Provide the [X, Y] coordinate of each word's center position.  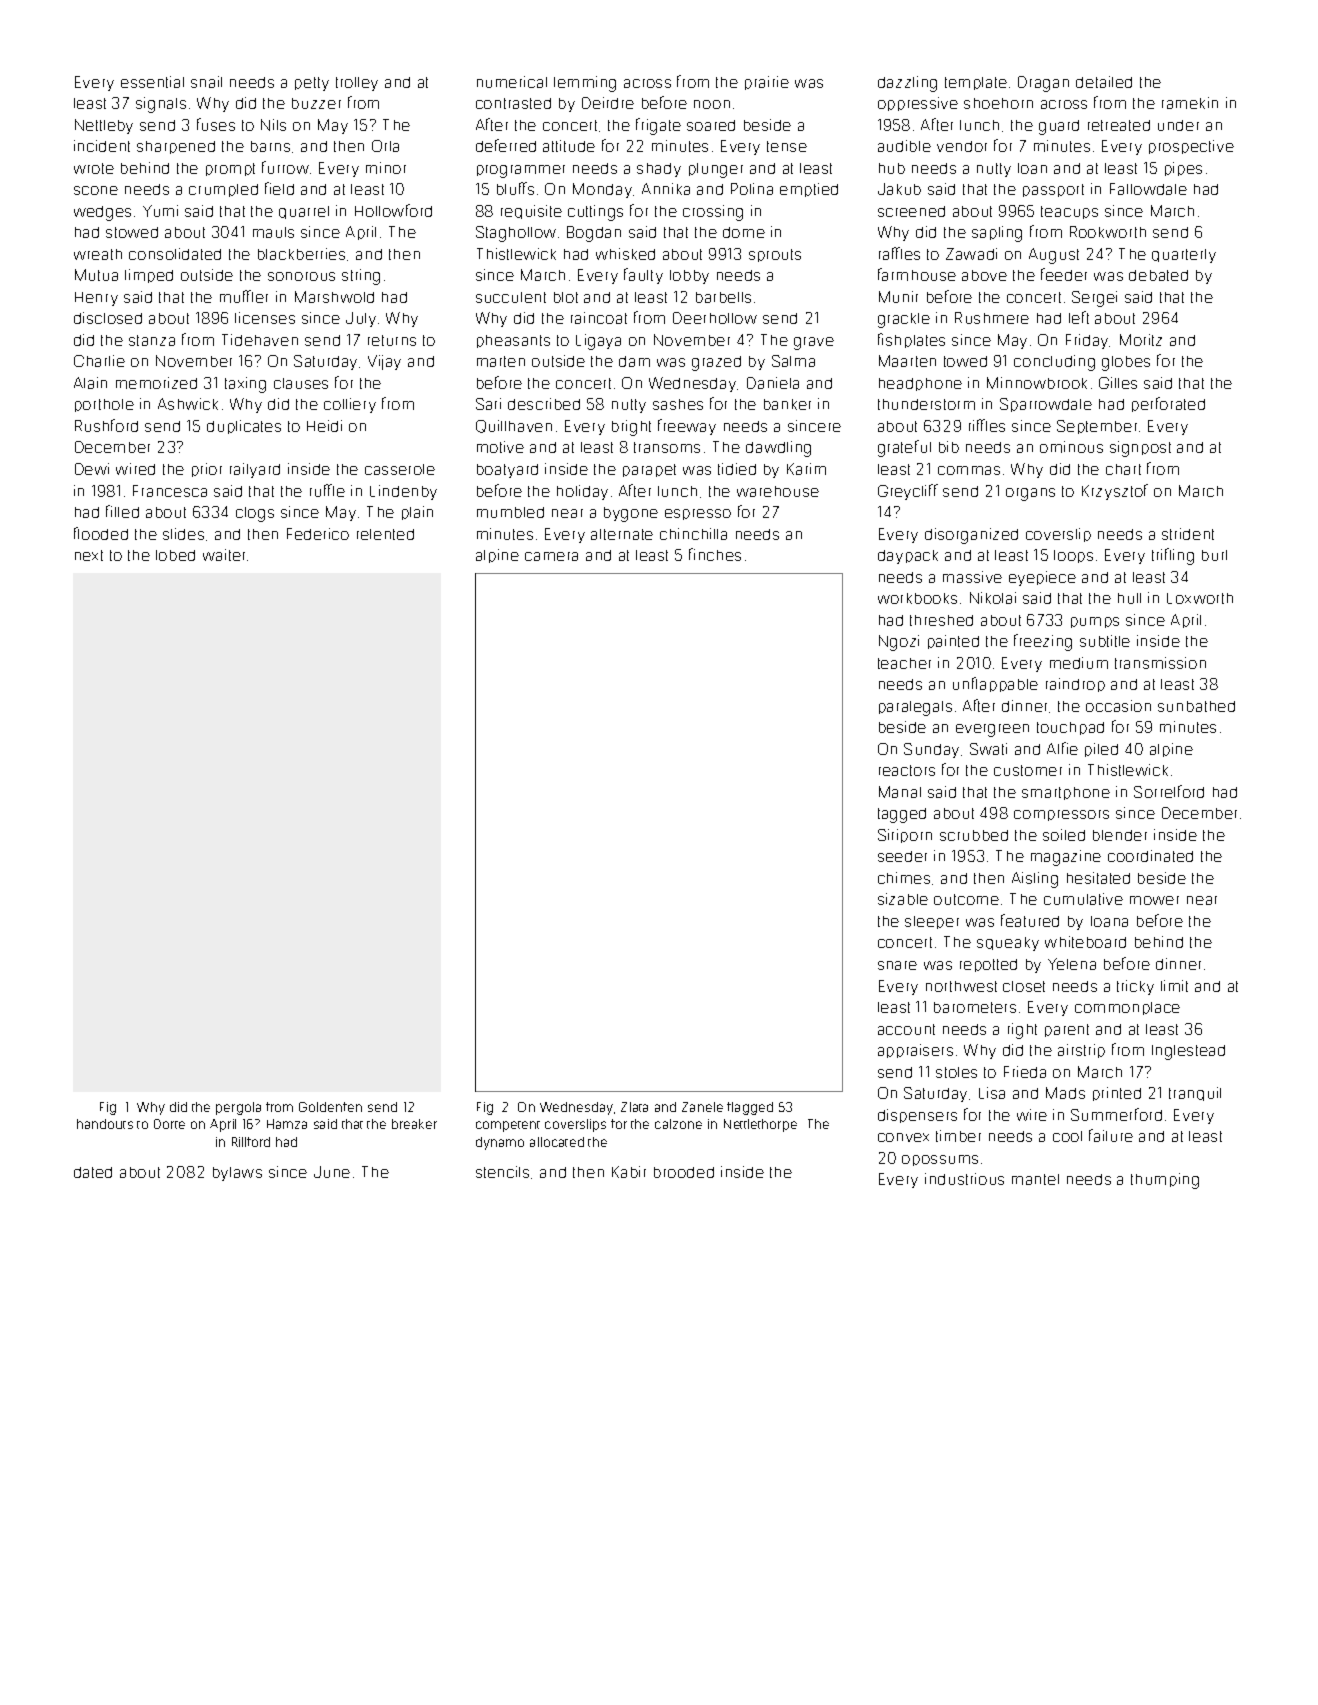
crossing [713, 213]
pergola [238, 1108]
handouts [105, 1124]
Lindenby [403, 492]
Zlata [634, 1107]
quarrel [304, 212]
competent [508, 1126]
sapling [997, 234]
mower [1154, 900]
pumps [1095, 622]
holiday [582, 492]
